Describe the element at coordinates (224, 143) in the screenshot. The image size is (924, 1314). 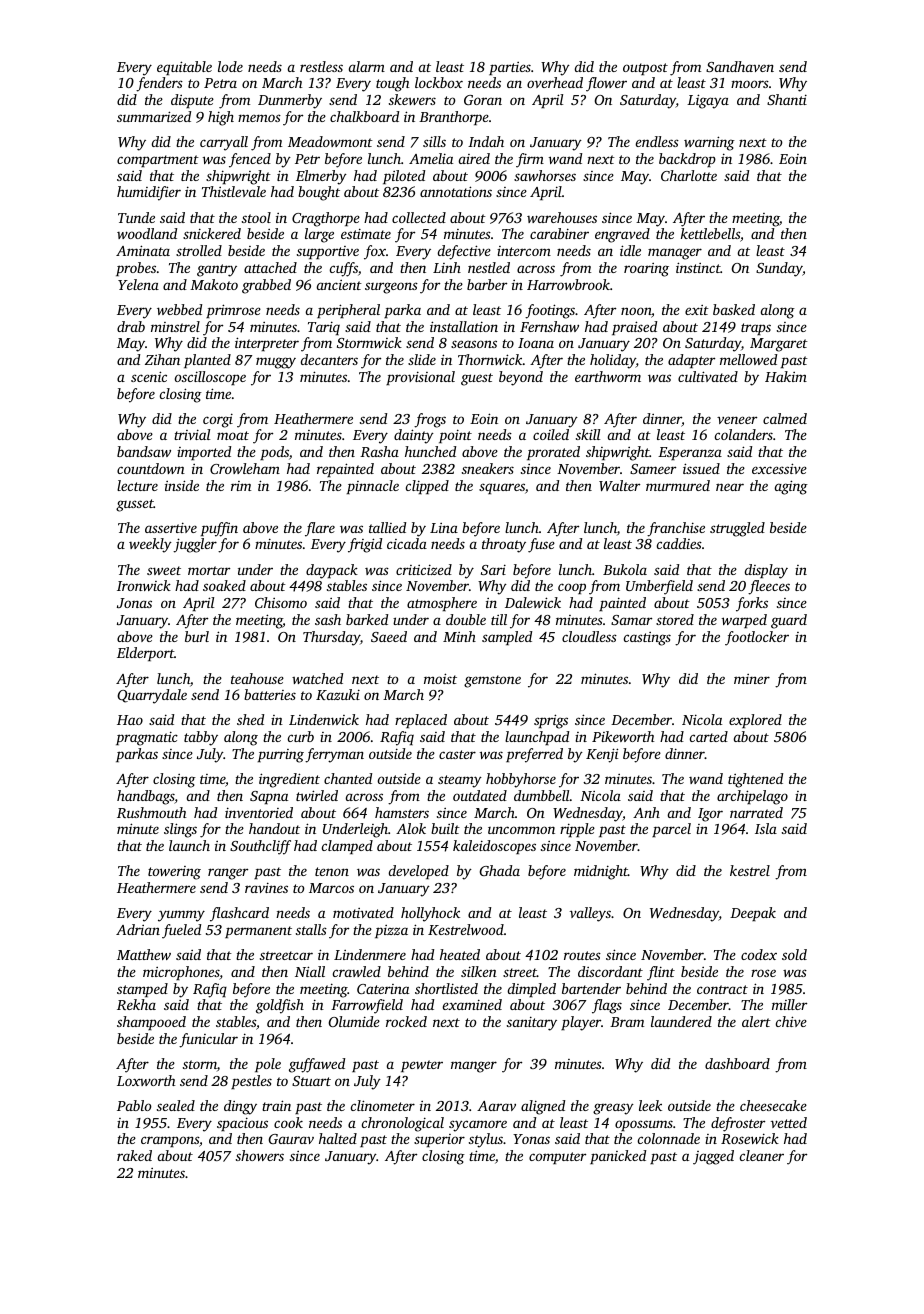
I see `carryall` at that location.
